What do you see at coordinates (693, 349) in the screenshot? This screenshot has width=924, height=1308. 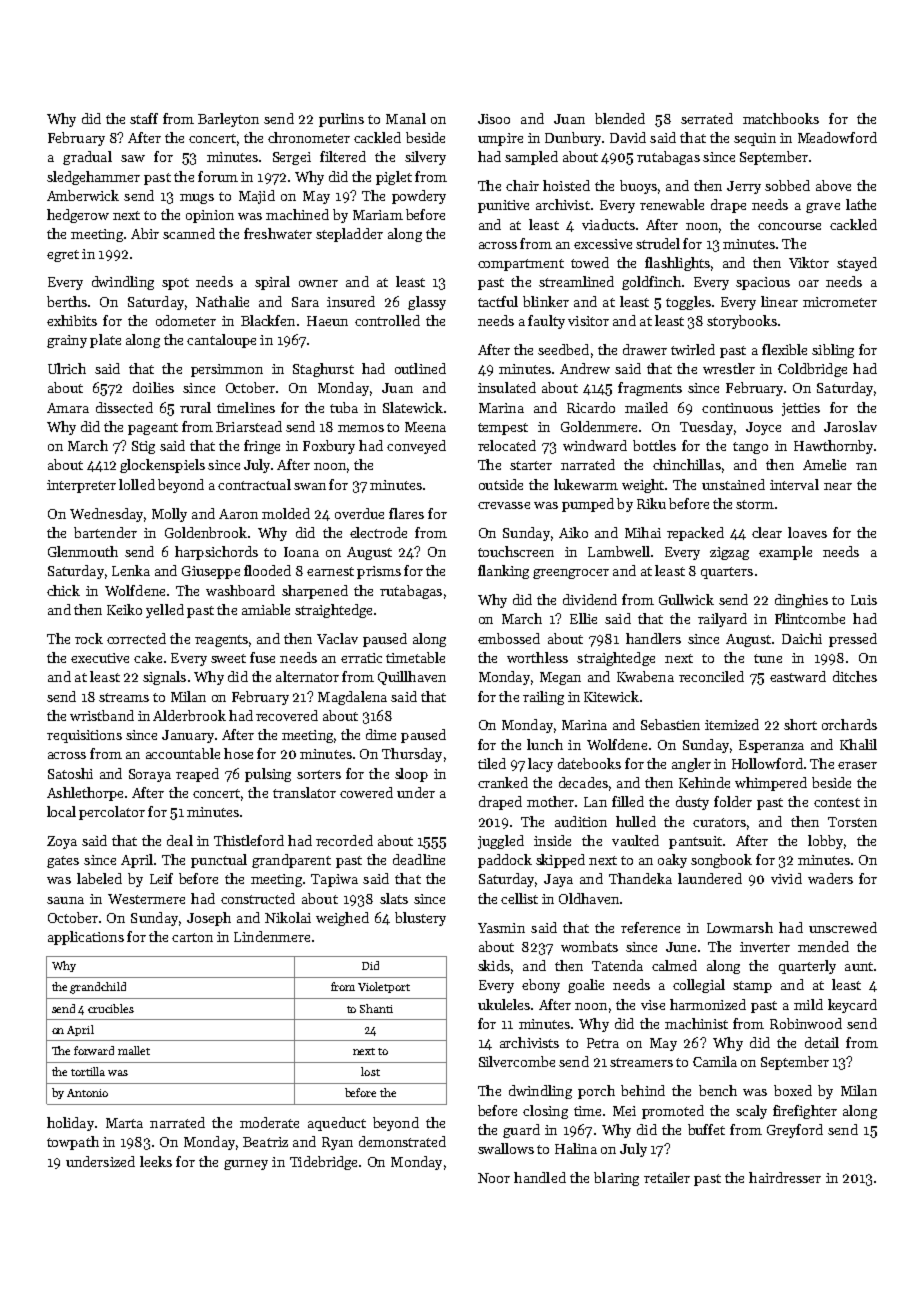 I see `twirled` at bounding box center [693, 349].
